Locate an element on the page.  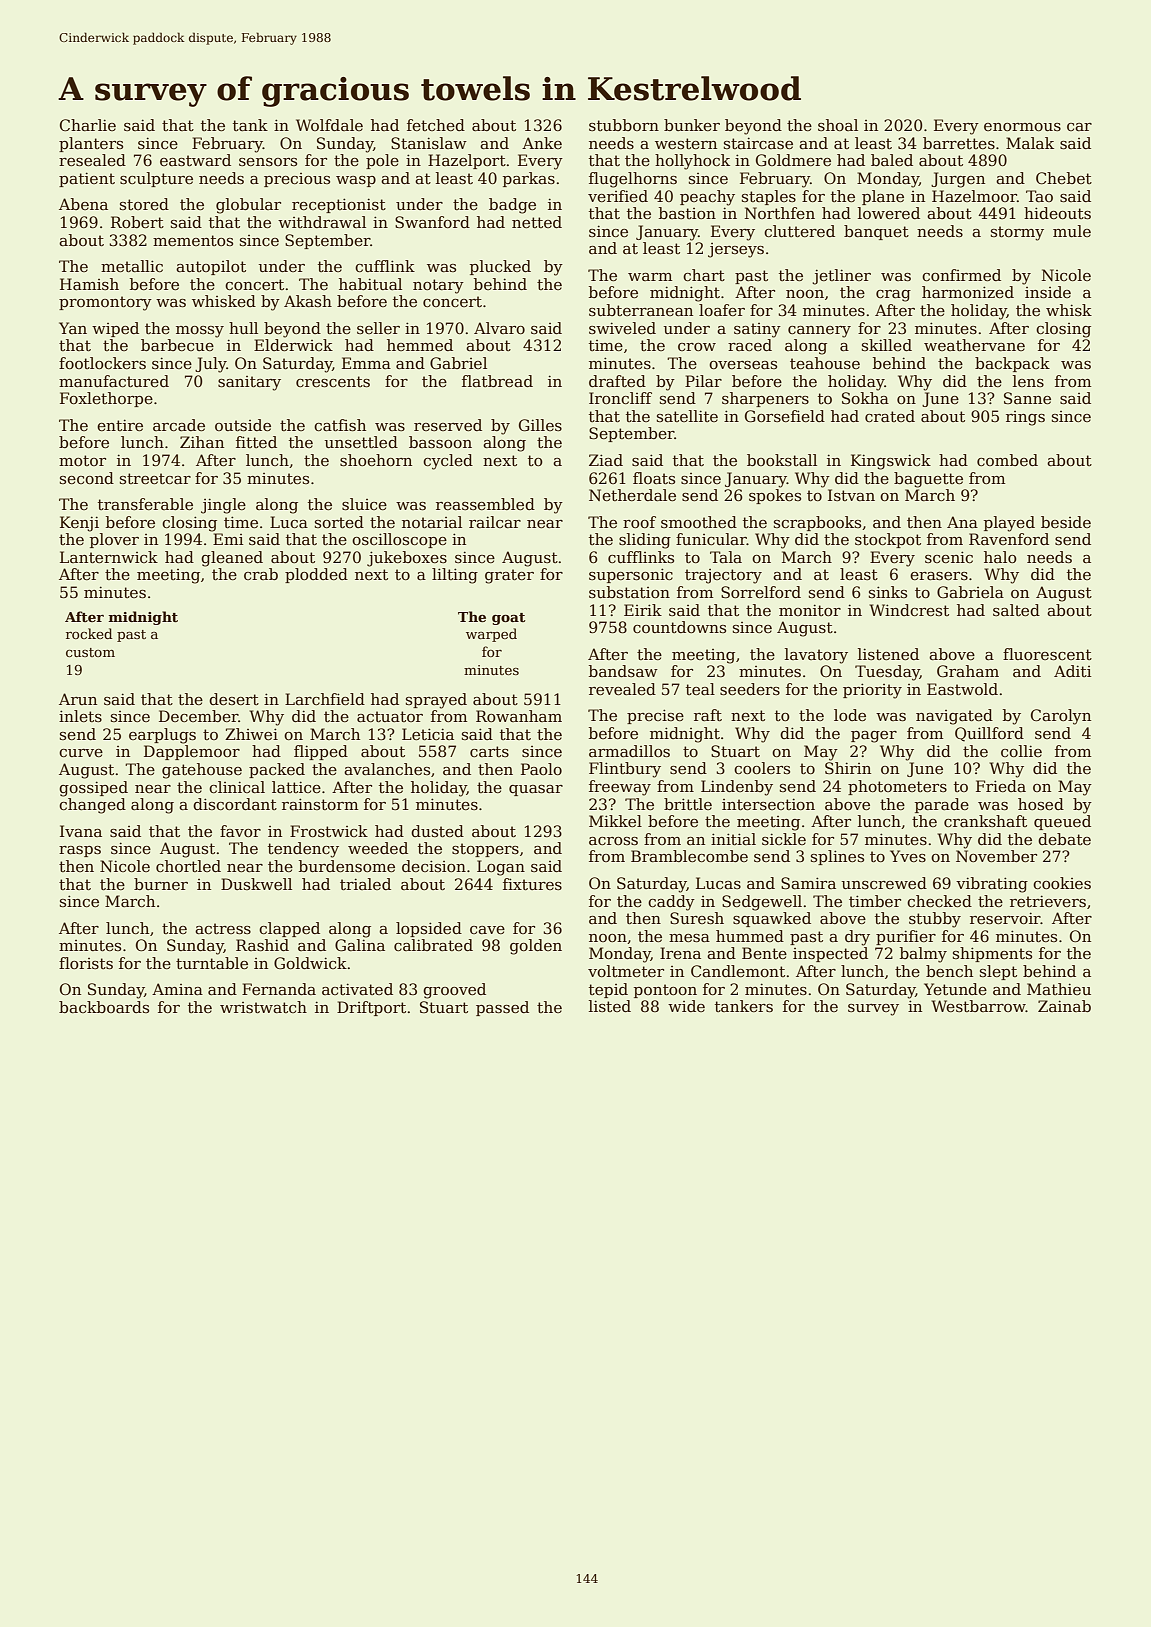
seeders is located at coordinates (750, 689).
